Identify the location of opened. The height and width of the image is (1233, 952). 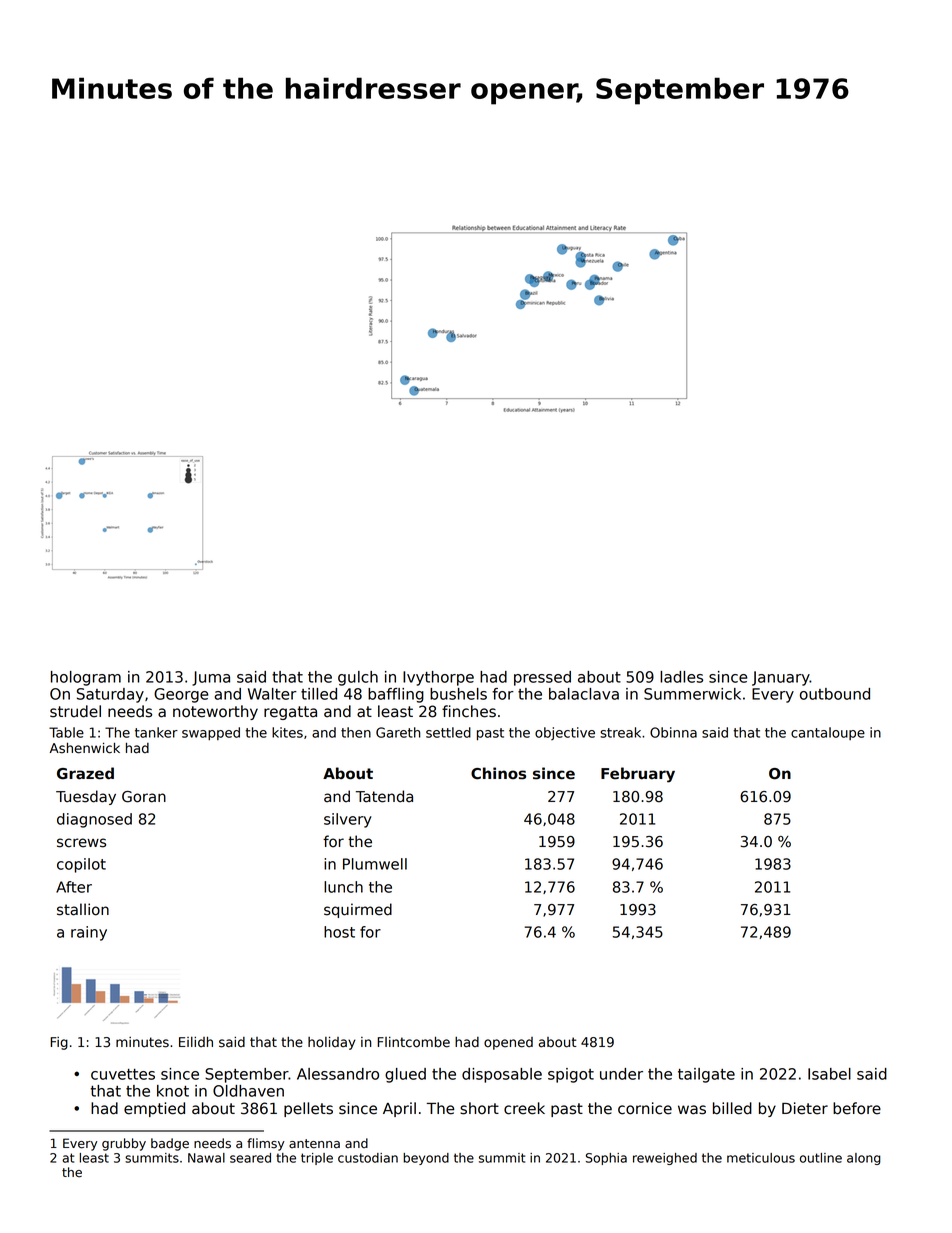
(508, 1043).
